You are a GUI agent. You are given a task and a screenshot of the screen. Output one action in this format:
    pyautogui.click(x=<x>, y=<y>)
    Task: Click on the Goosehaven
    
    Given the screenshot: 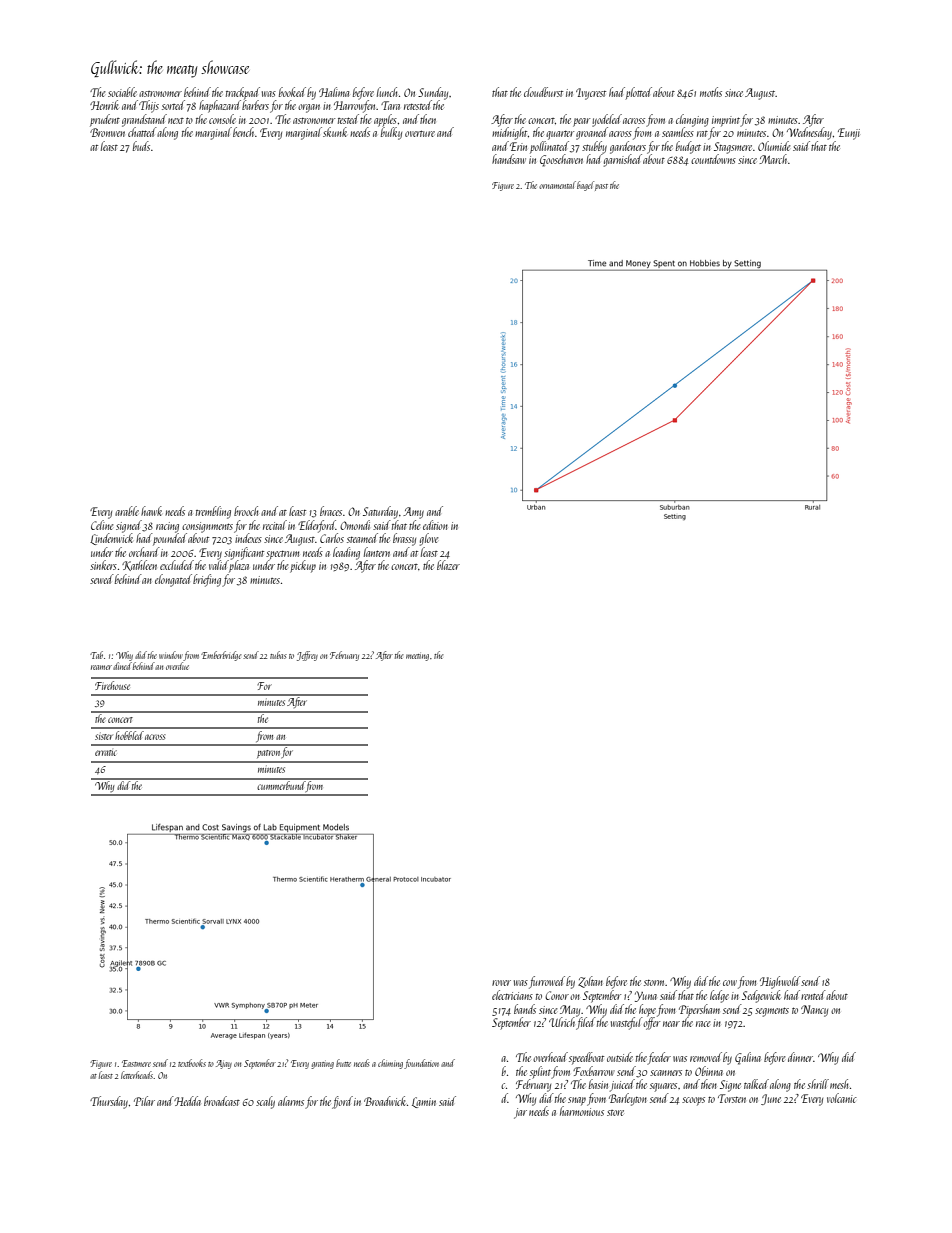 What is the action you would take?
    pyautogui.click(x=561, y=160)
